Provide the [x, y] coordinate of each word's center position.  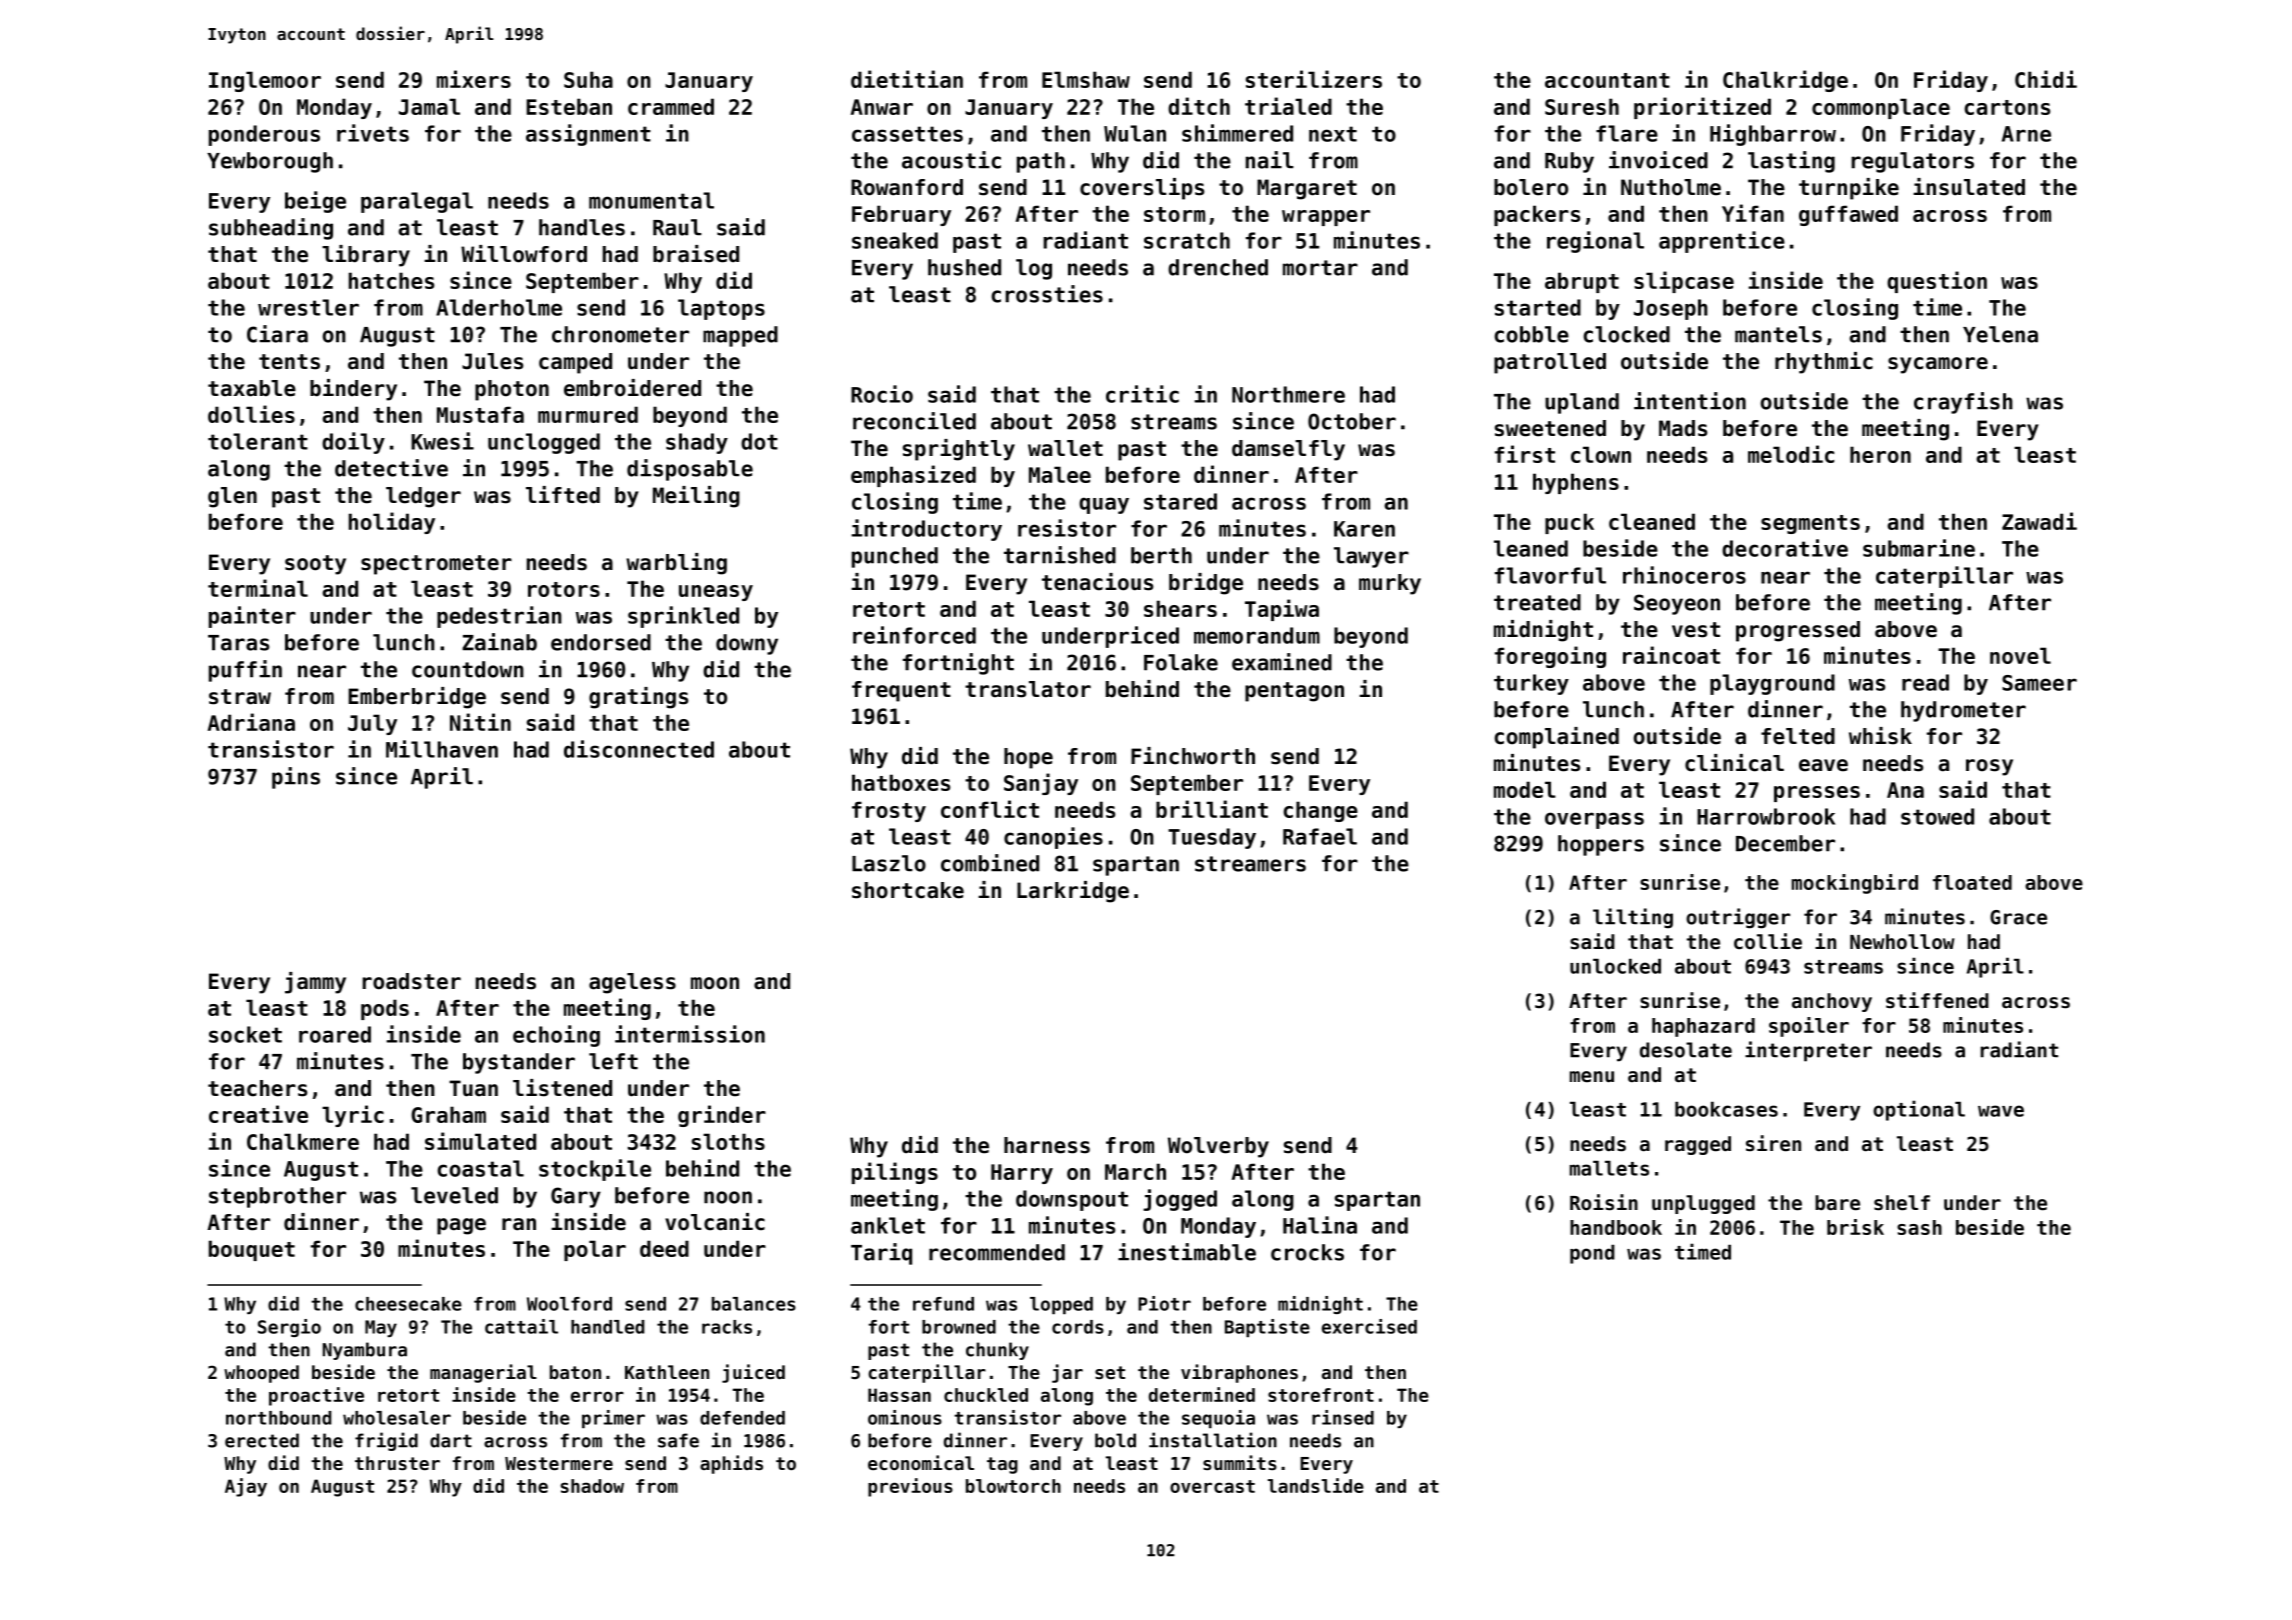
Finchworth [1193, 756]
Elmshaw [1086, 79]
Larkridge [1073, 892]
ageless [632, 983]
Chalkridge [1785, 81]
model [1525, 789]
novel [2020, 655]
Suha [588, 79]
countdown [468, 669]
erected [262, 1440]
